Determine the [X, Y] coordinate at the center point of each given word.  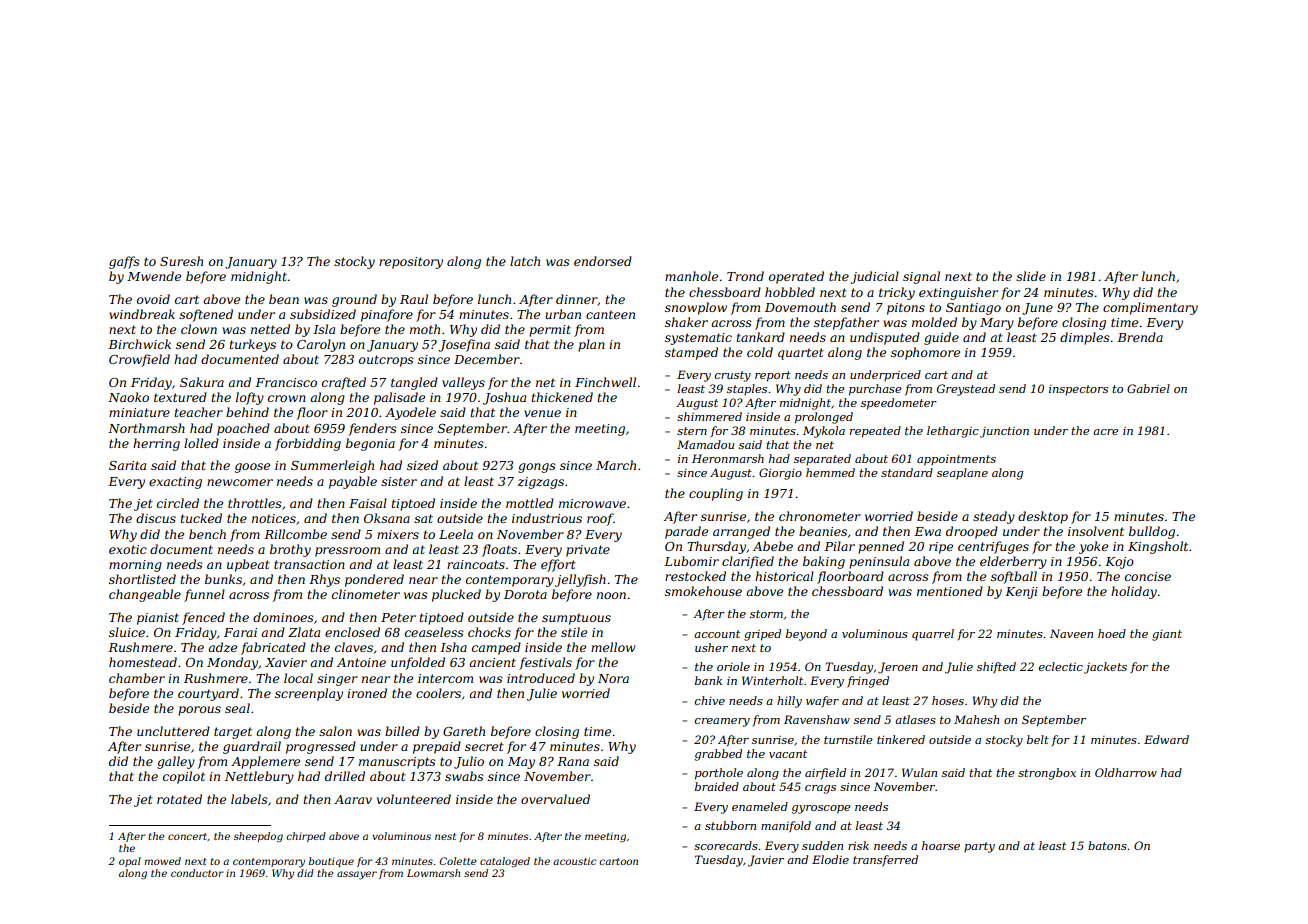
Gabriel [1148, 388]
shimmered [709, 416]
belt [1038, 739]
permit [550, 331]
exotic [128, 549]
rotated [179, 799]
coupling [716, 494]
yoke [1093, 547]
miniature [139, 412]
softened [206, 315]
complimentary [1150, 308]
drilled [345, 776]
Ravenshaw [817, 719]
